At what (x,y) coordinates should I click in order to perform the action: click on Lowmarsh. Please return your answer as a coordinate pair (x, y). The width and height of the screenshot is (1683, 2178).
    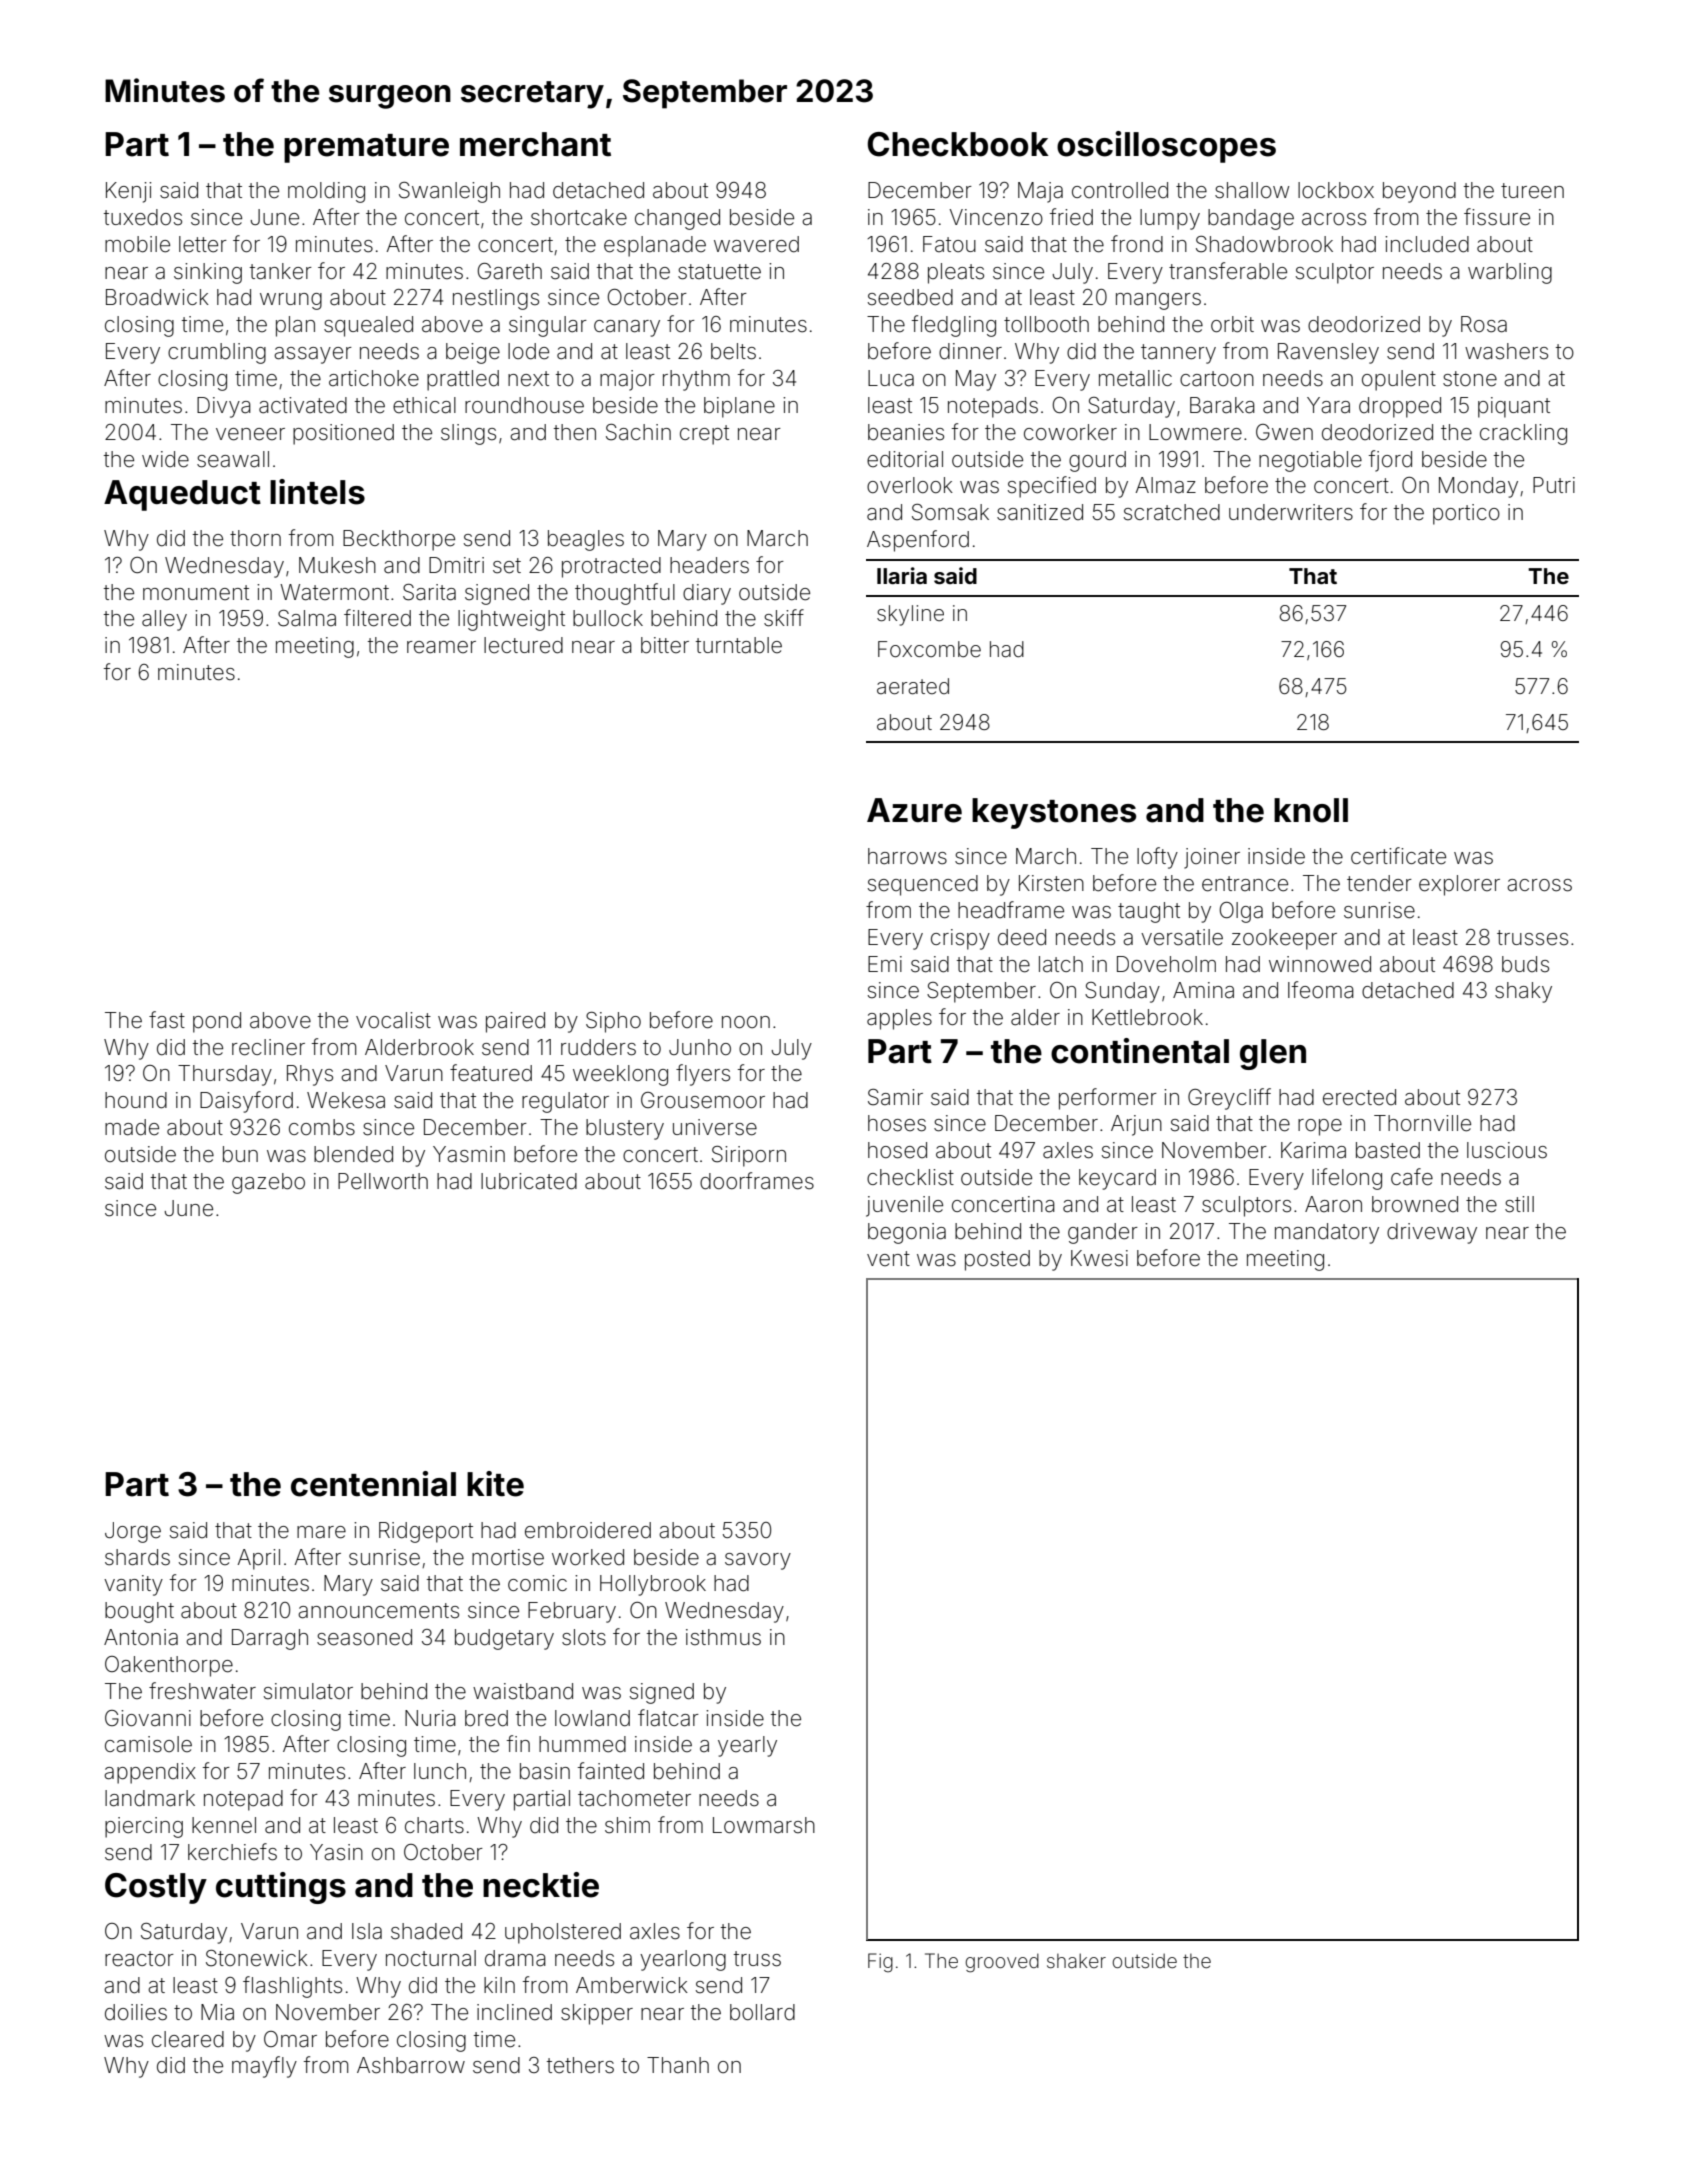
    Looking at the image, I should click on (764, 1825).
